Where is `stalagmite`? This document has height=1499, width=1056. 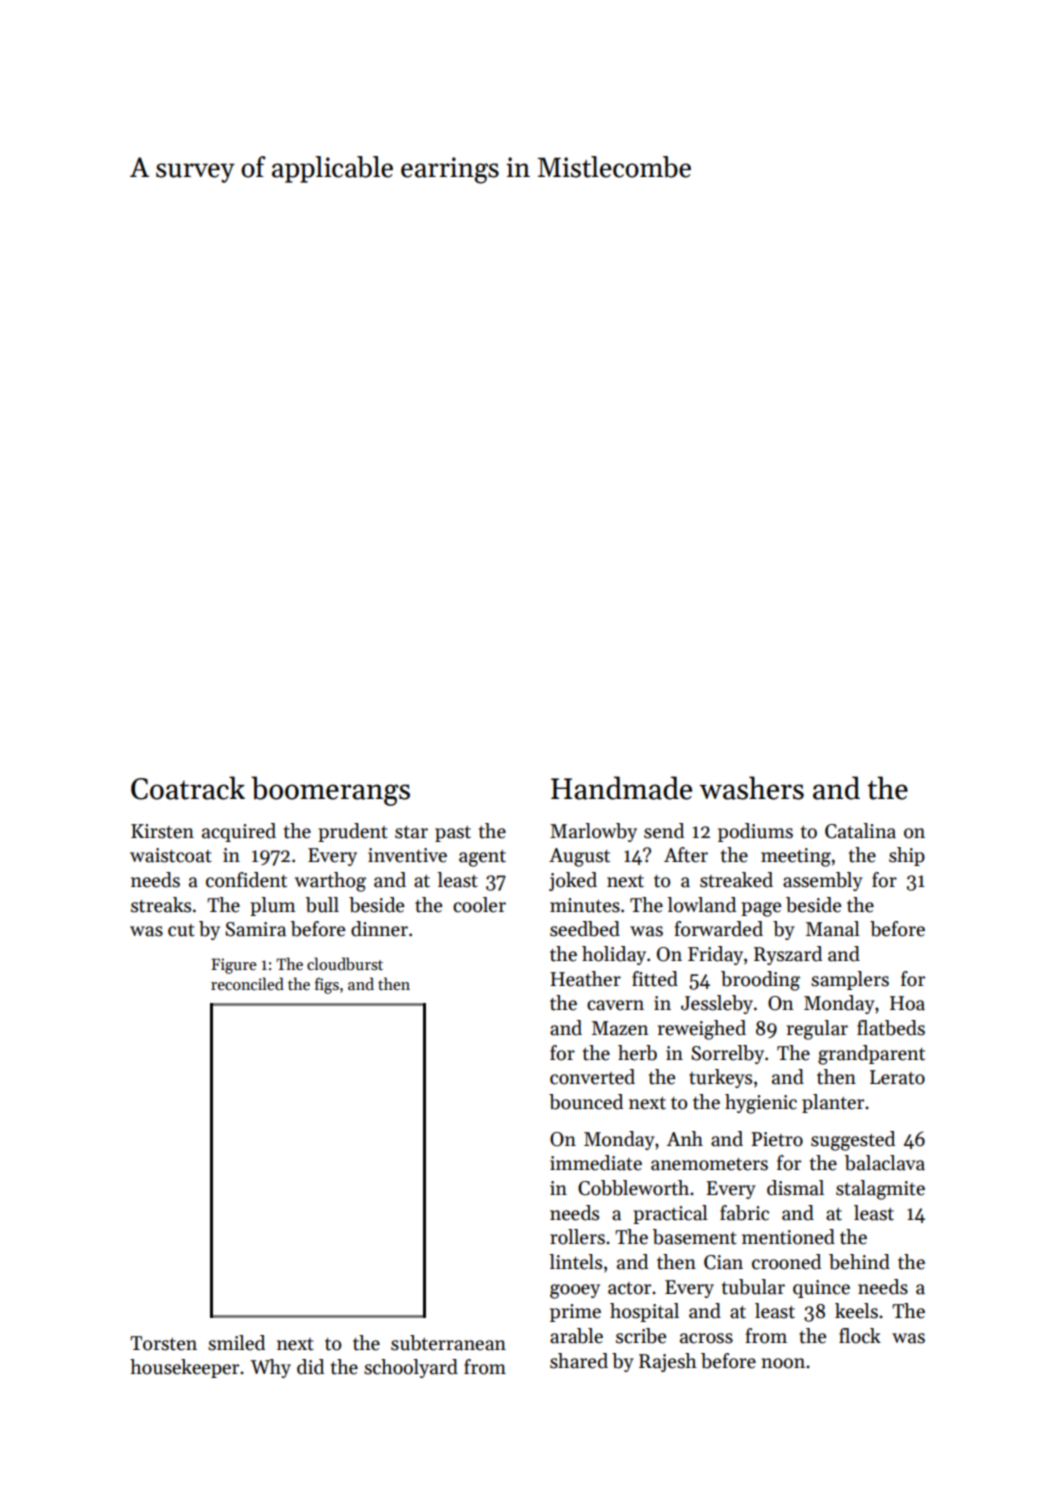
stalagmite is located at coordinates (880, 1190).
